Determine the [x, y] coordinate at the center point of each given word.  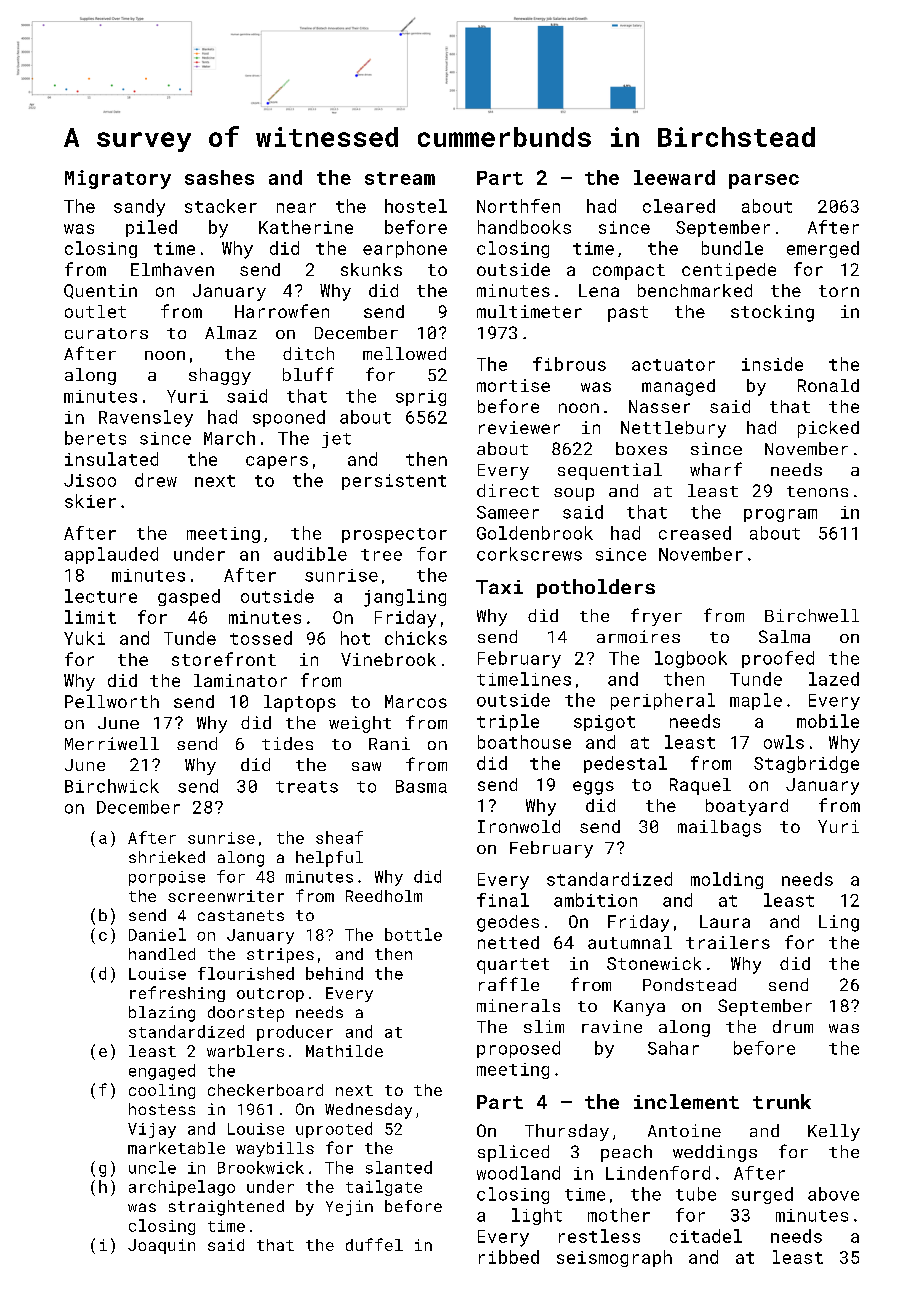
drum [793, 1026]
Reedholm [384, 896]
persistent [394, 482]
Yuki [84, 638]
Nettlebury [673, 429]
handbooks [524, 227]
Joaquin [161, 1246]
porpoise [167, 878]
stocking [772, 313]
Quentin [100, 291]
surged [762, 1195]
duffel [374, 1244]
